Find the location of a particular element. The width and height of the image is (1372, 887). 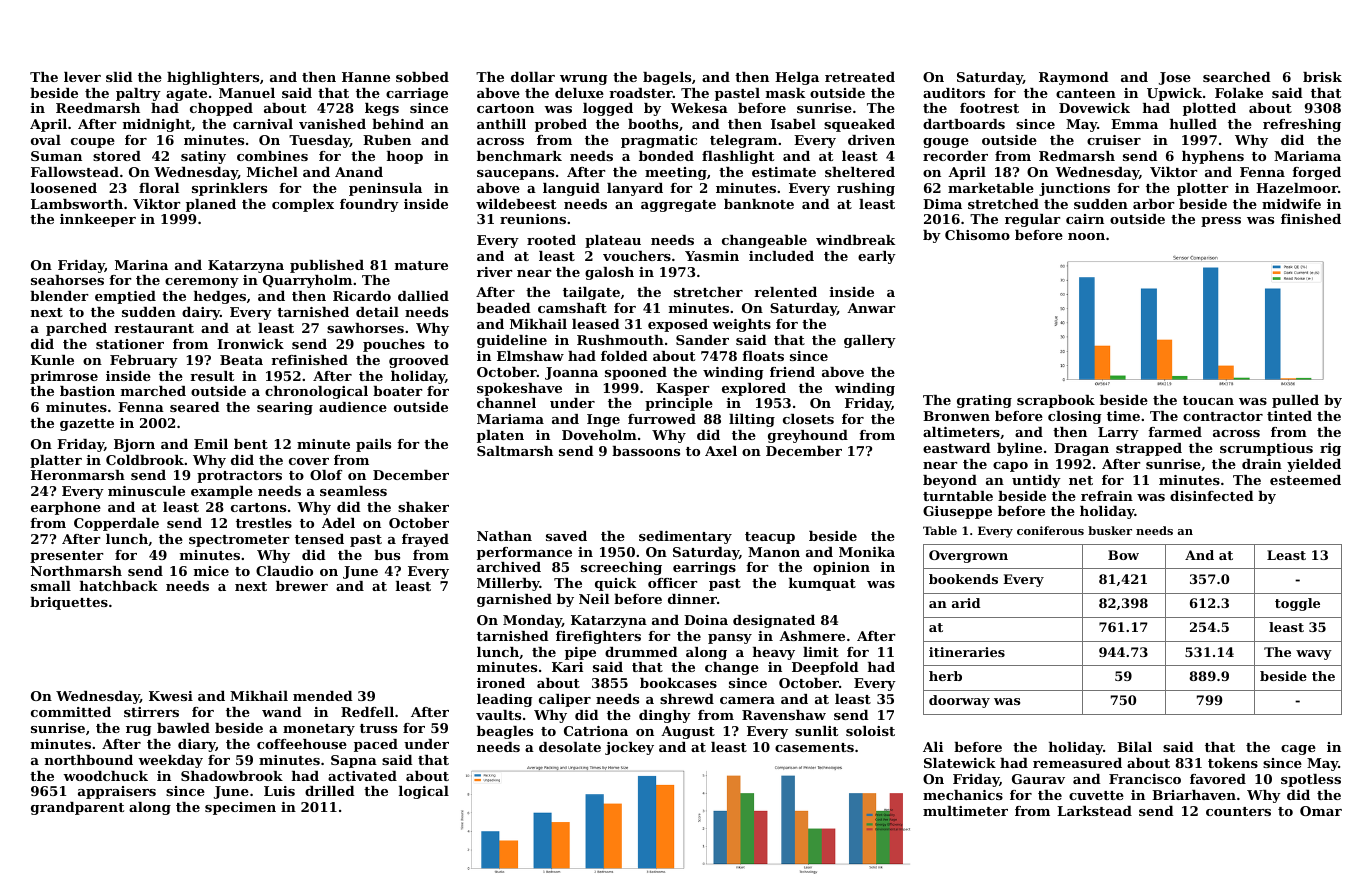

sedimentary is located at coordinates (685, 537).
